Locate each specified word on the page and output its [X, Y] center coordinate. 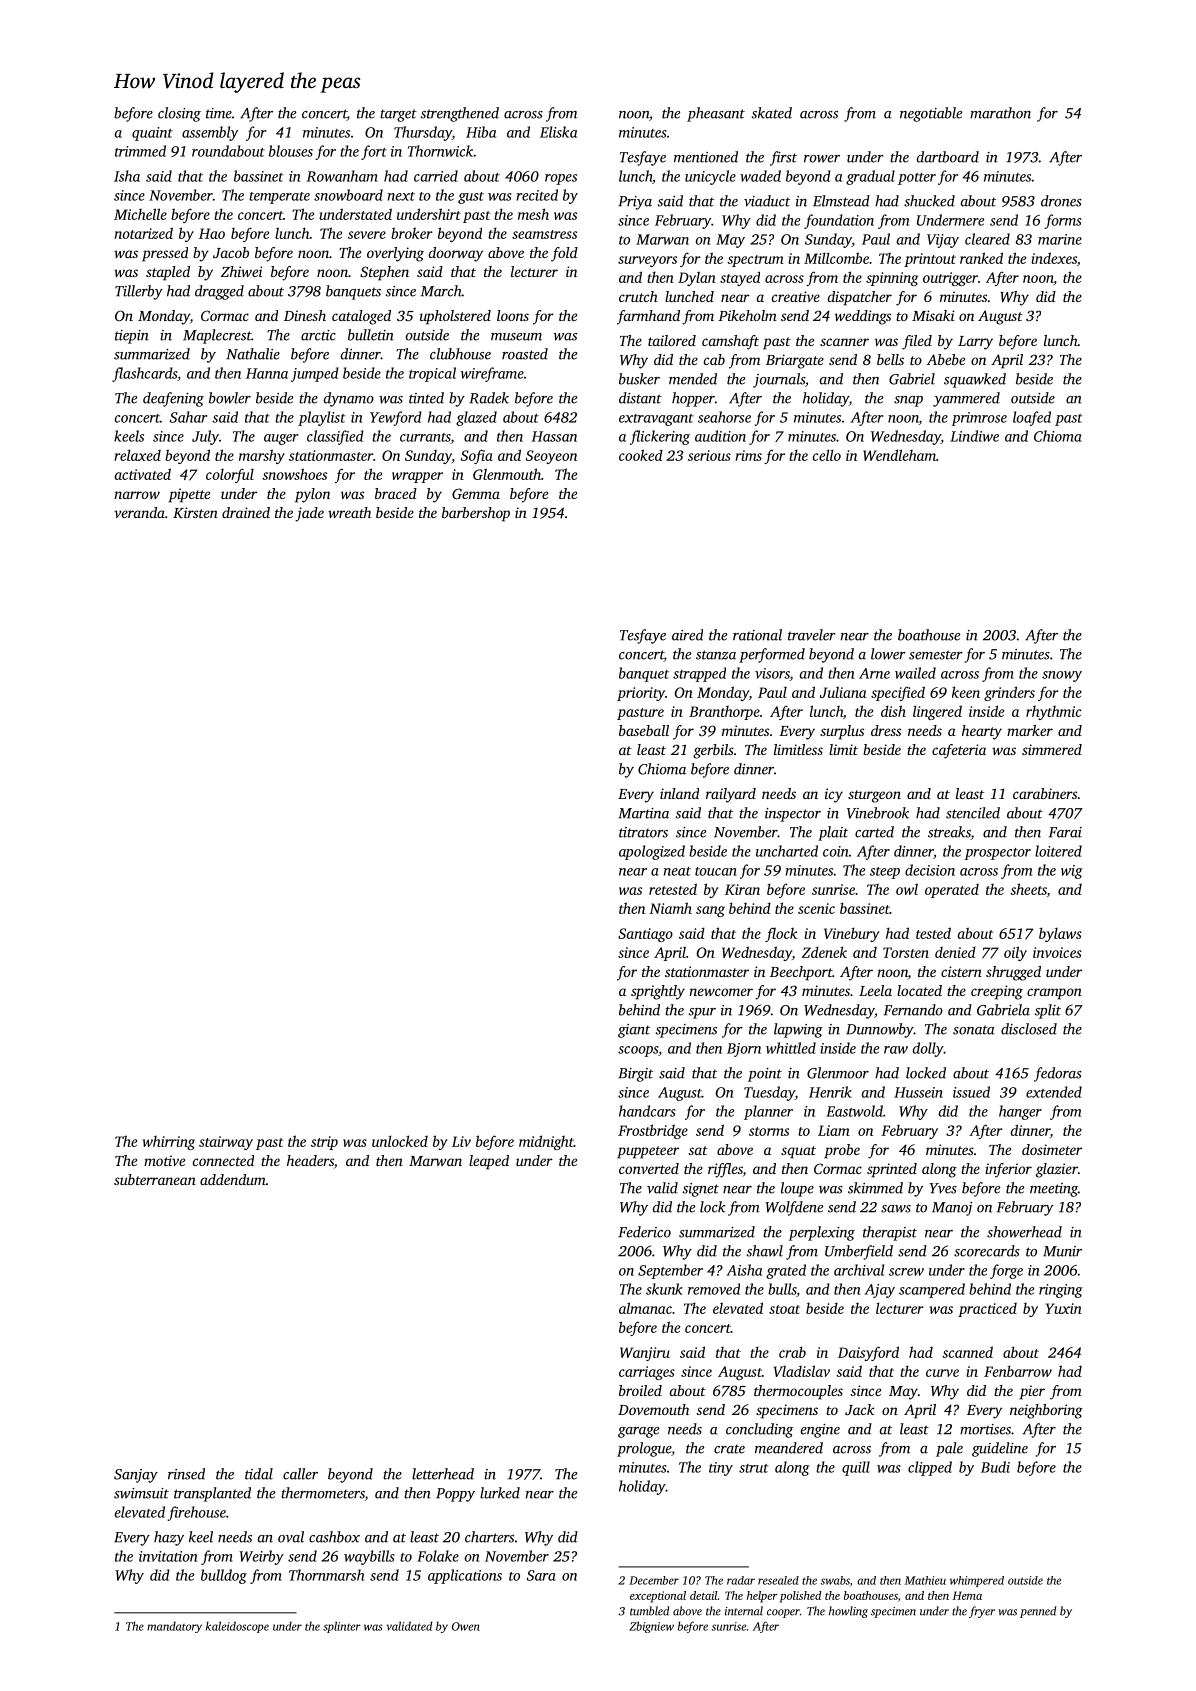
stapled [168, 273]
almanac [645, 1308]
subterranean [155, 1179]
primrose [979, 419]
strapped [699, 674]
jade [309, 514]
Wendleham [899, 455]
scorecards [987, 1251]
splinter [342, 1627]
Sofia [477, 456]
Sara [541, 1575]
